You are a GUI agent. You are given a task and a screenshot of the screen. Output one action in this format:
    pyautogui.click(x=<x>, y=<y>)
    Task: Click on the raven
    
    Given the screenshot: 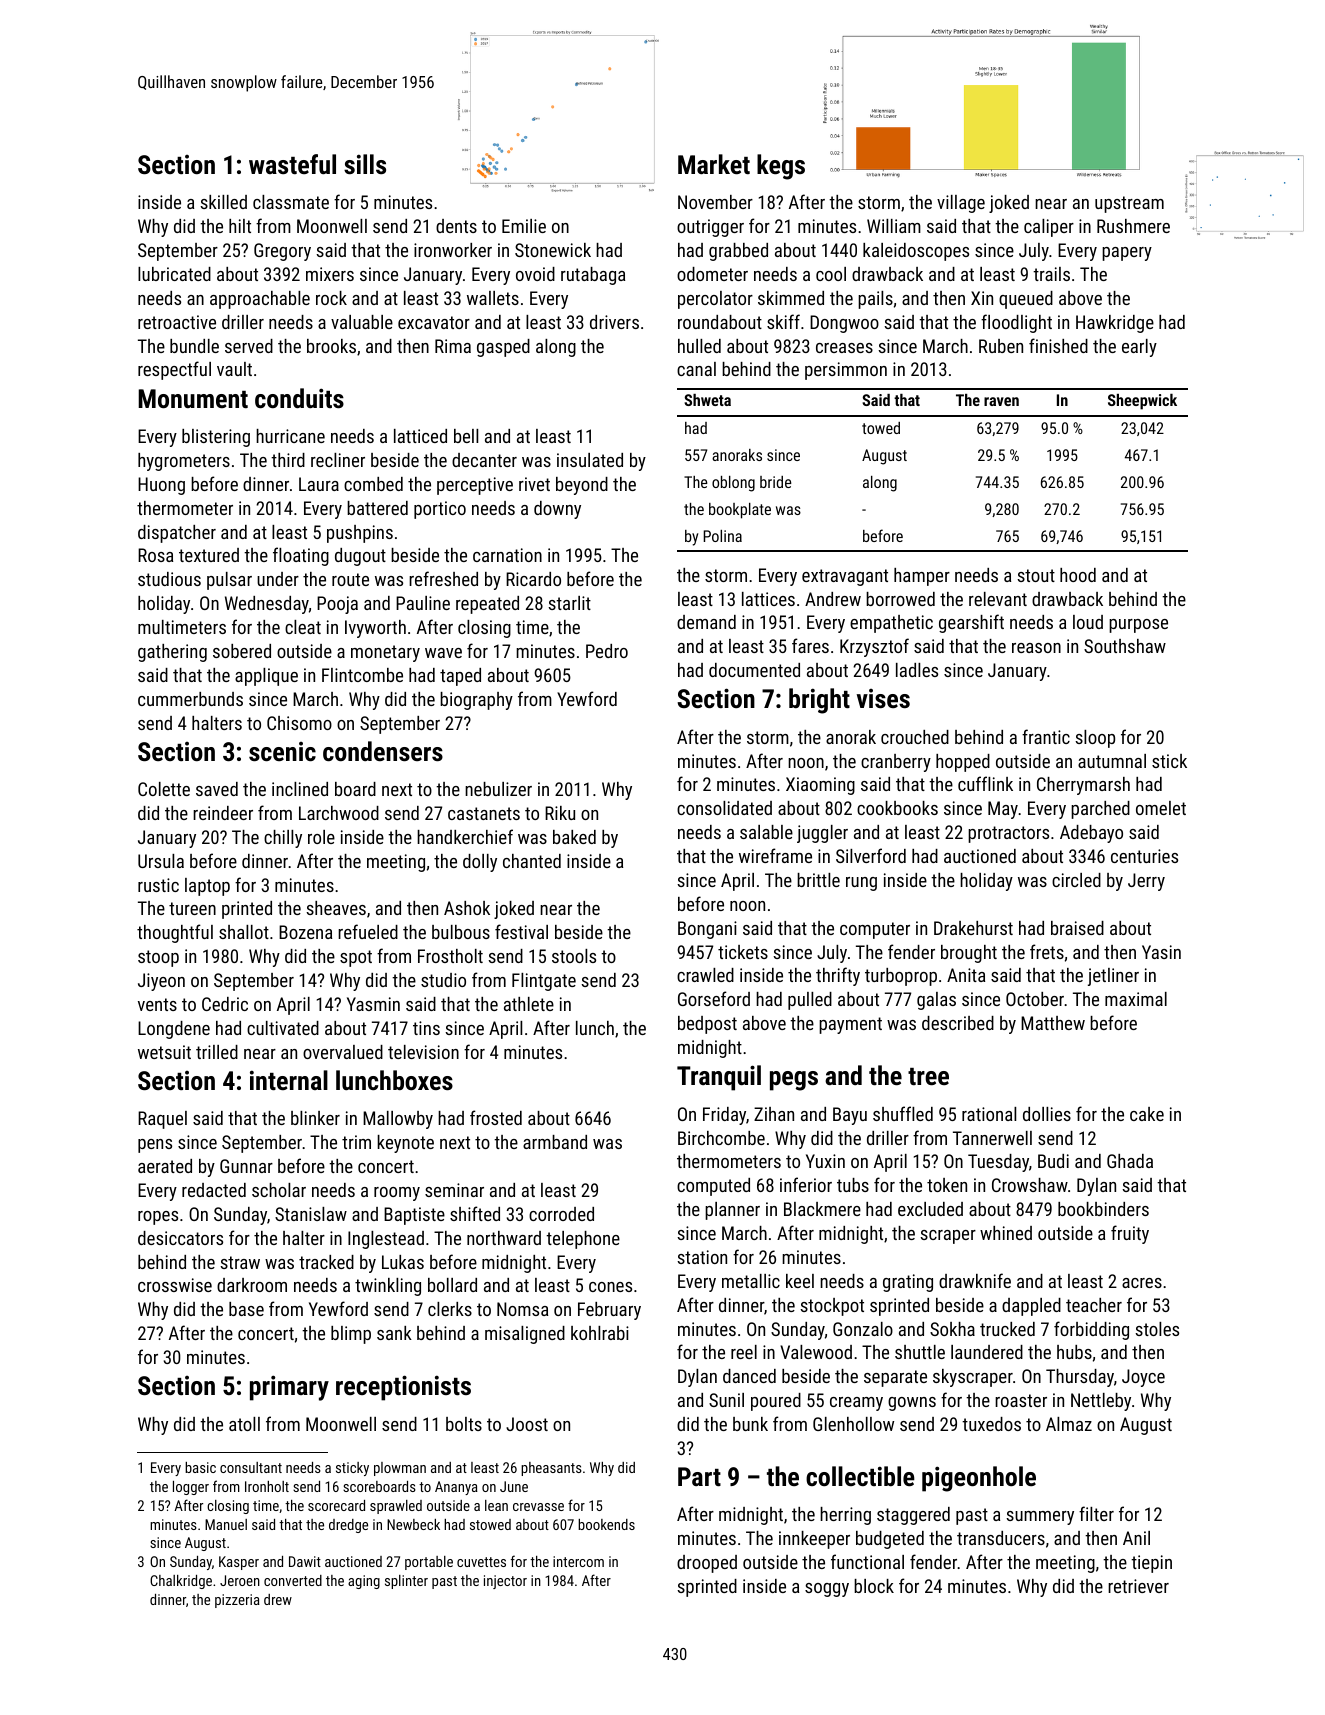 What is the action you would take?
    pyautogui.click(x=1001, y=401)
